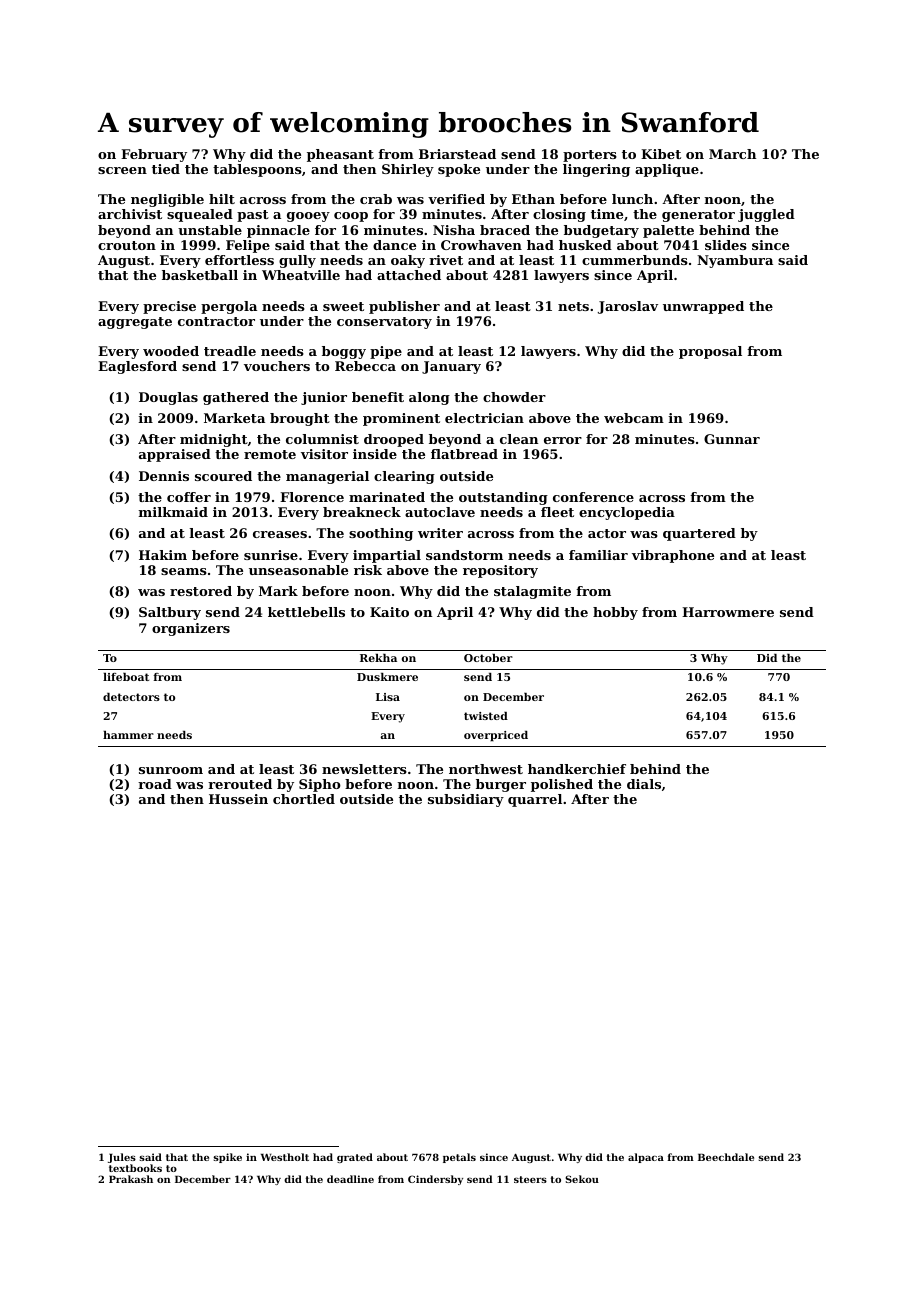 This screenshot has height=1308, width=924. Describe the element at coordinates (155, 784) in the screenshot. I see `road` at that location.
